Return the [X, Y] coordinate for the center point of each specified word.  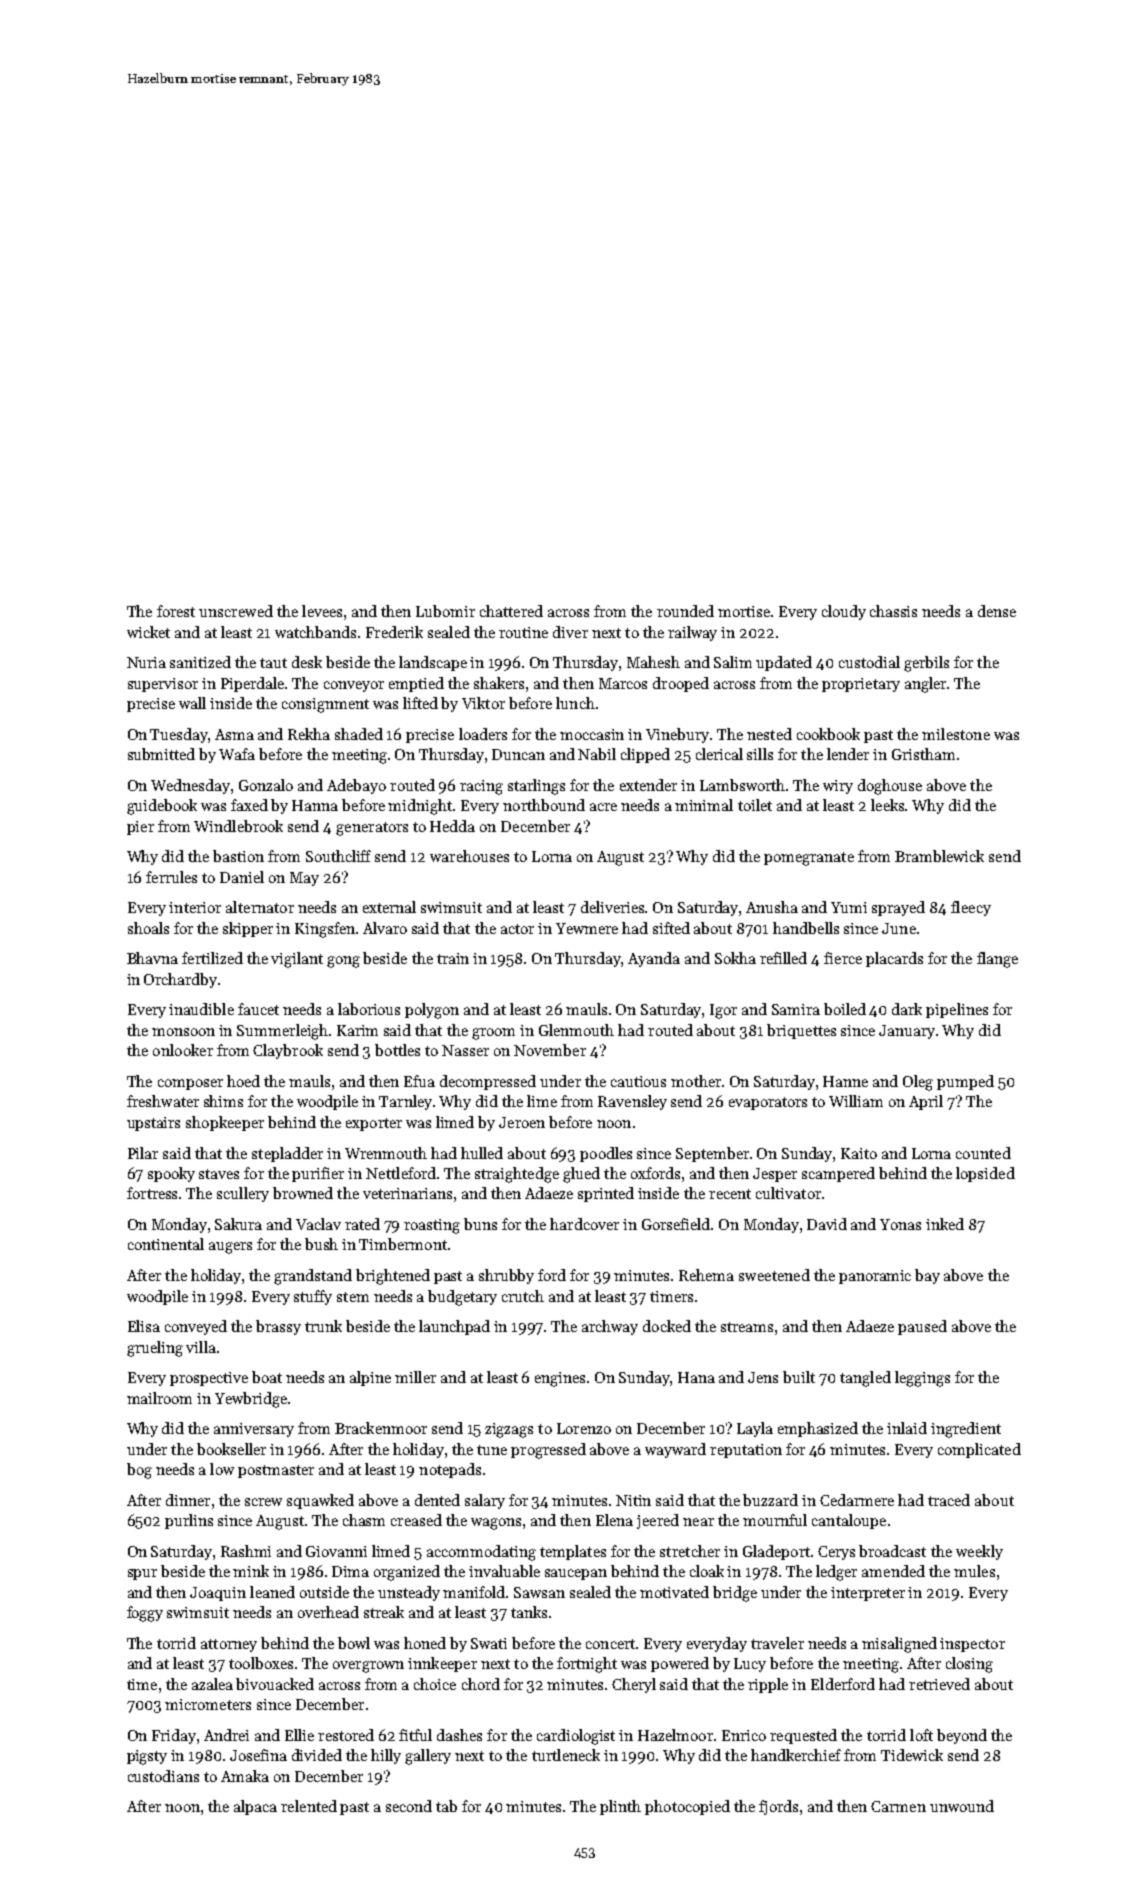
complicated [979, 1450]
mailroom [159, 1398]
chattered [511, 611]
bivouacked [275, 1684]
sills [760, 754]
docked [667, 1326]
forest [176, 611]
